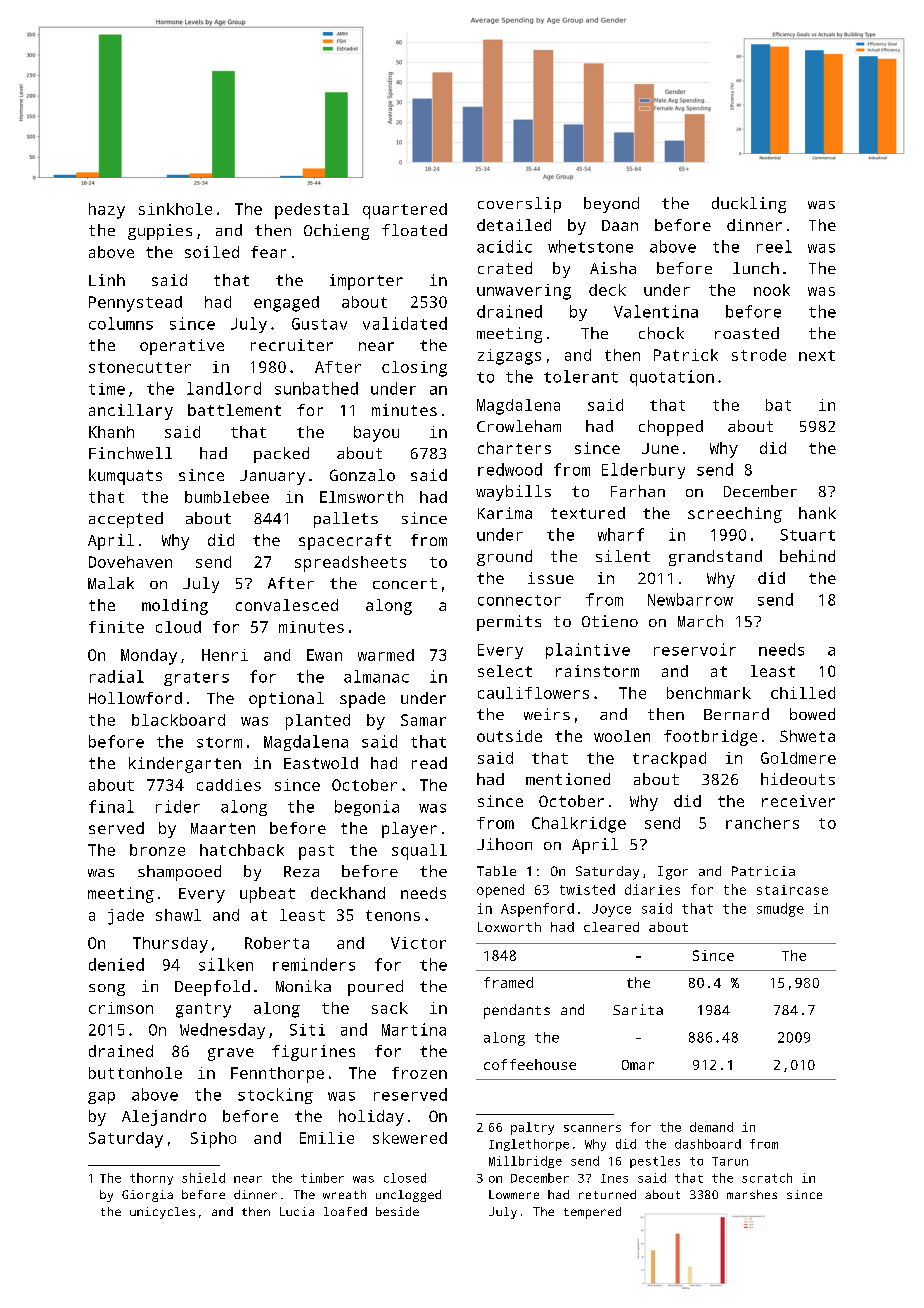  Describe the element at coordinates (735, 515) in the image. I see `screeching` at that location.
